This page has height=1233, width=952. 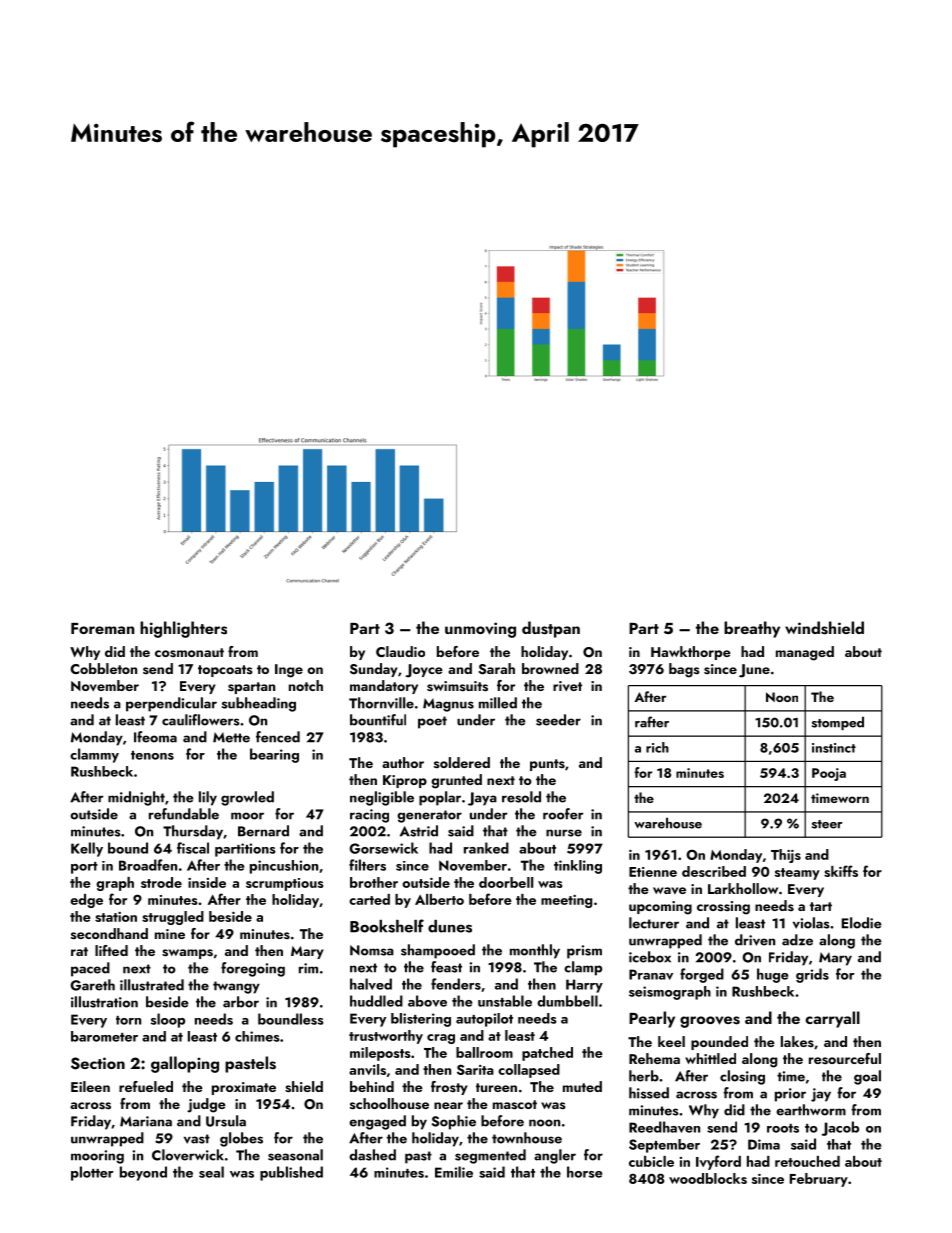 What do you see at coordinates (578, 867) in the page?
I see `tinkling` at bounding box center [578, 867].
